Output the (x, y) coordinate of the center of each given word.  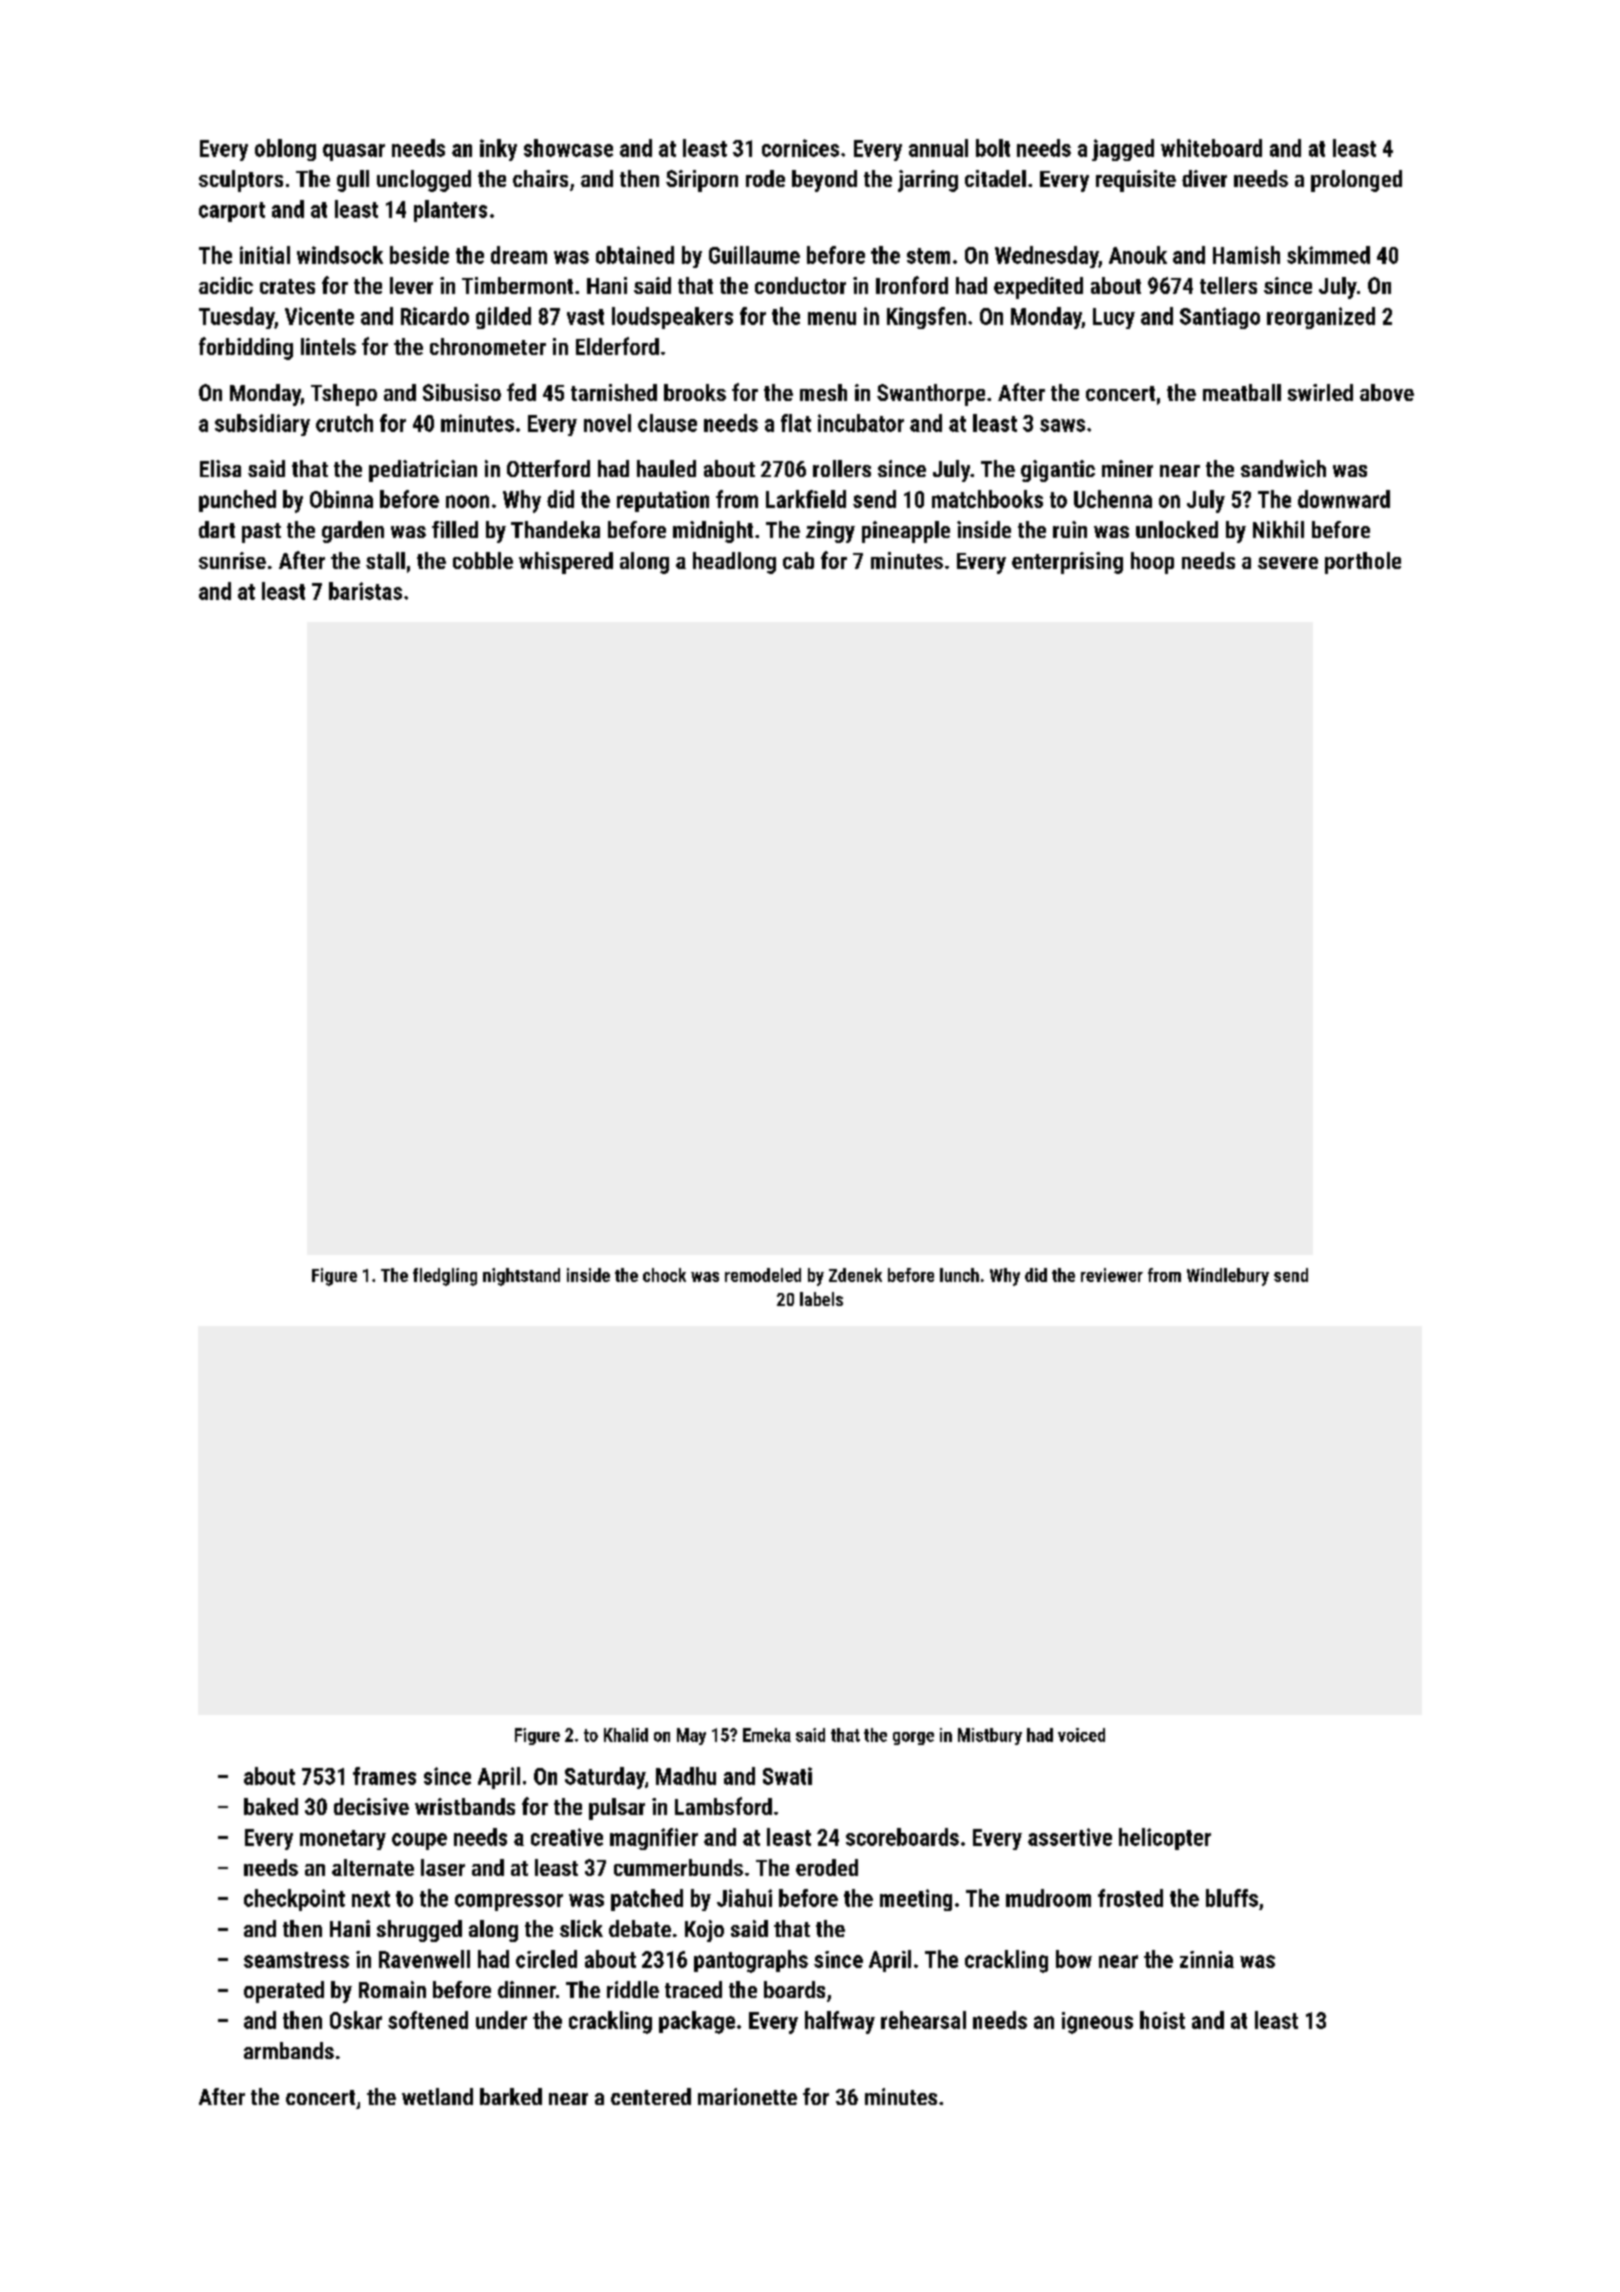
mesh (823, 392)
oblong (285, 150)
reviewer (1112, 1275)
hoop (1152, 563)
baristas (365, 591)
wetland (437, 2096)
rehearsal (923, 2020)
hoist (1162, 2020)
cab (798, 560)
